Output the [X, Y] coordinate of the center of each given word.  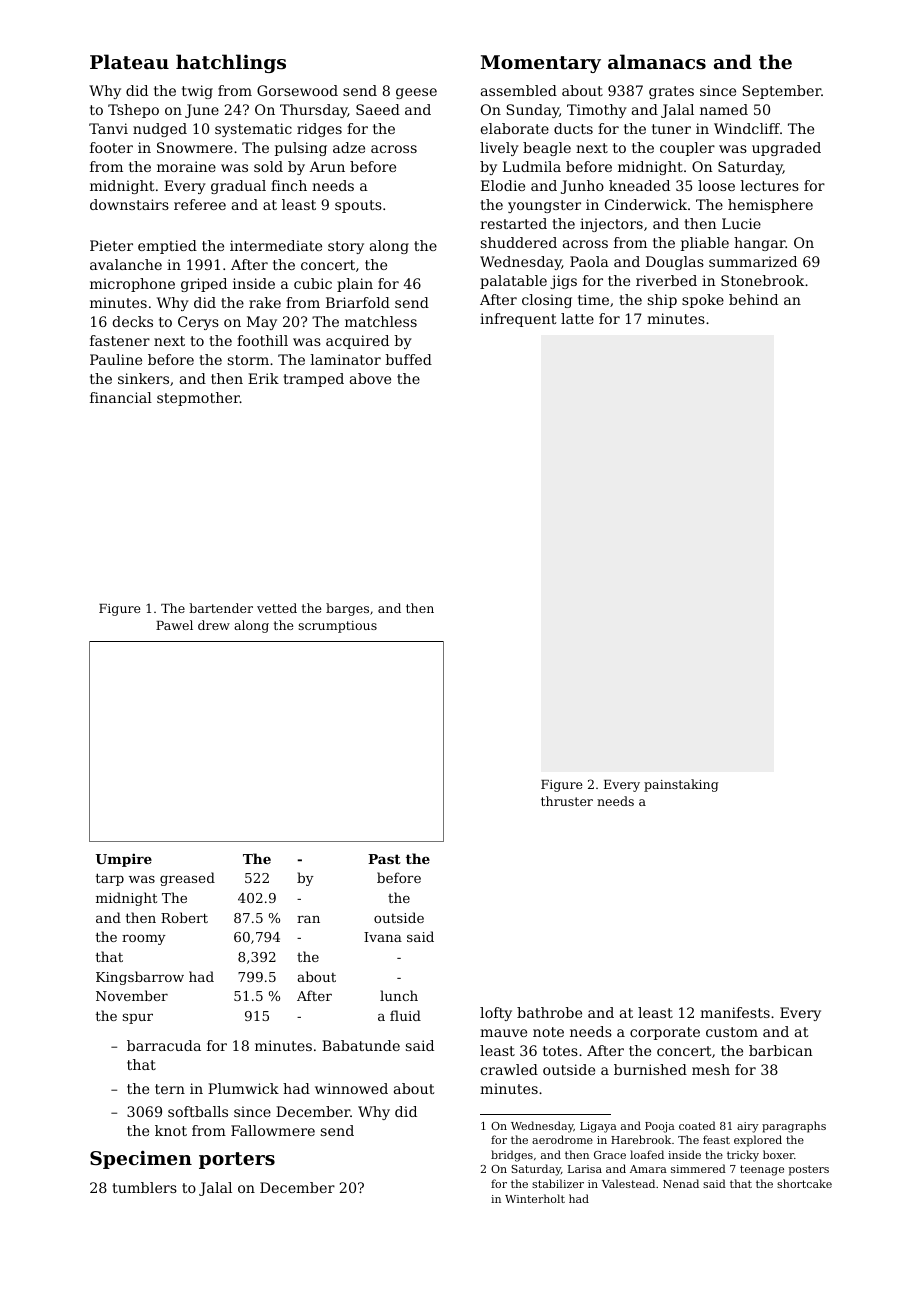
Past [384, 859]
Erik [263, 378]
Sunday [533, 111]
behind [753, 299]
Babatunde [361, 1045]
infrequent [518, 320]
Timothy [597, 111]
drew [214, 625]
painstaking [681, 785]
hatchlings [231, 63]
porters [237, 1160]
